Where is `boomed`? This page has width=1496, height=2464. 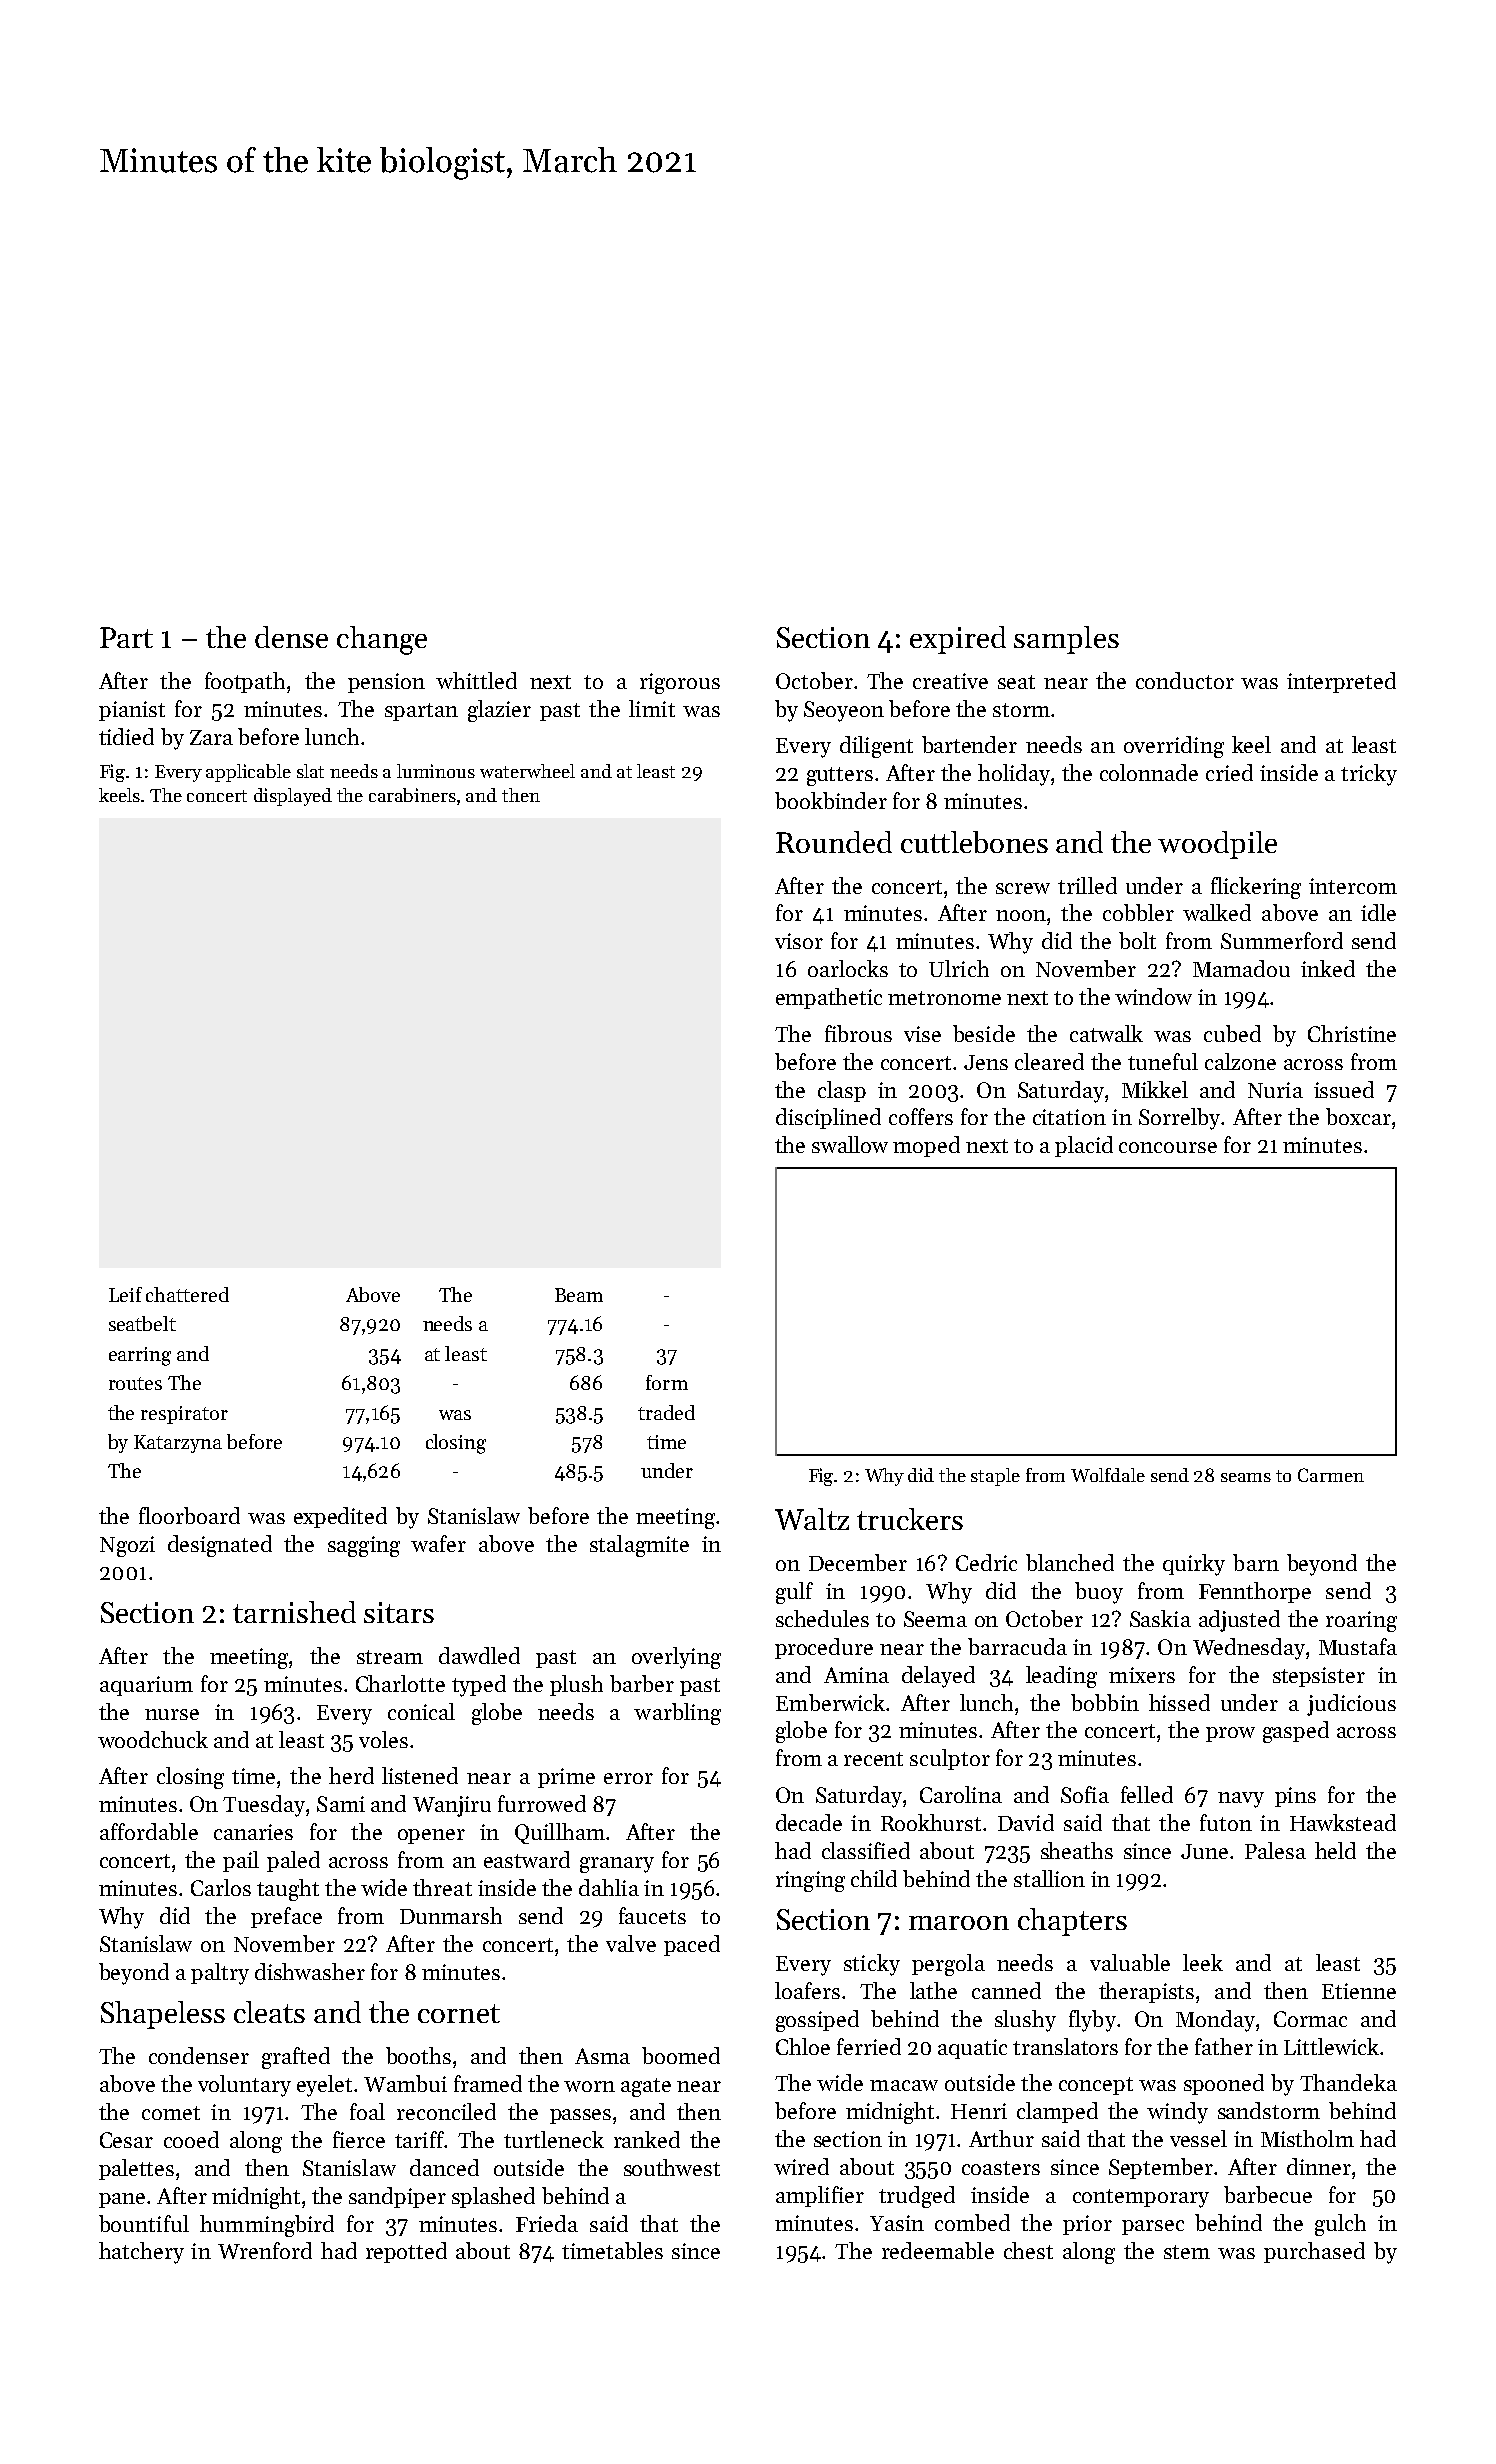 boomed is located at coordinates (681, 2055).
